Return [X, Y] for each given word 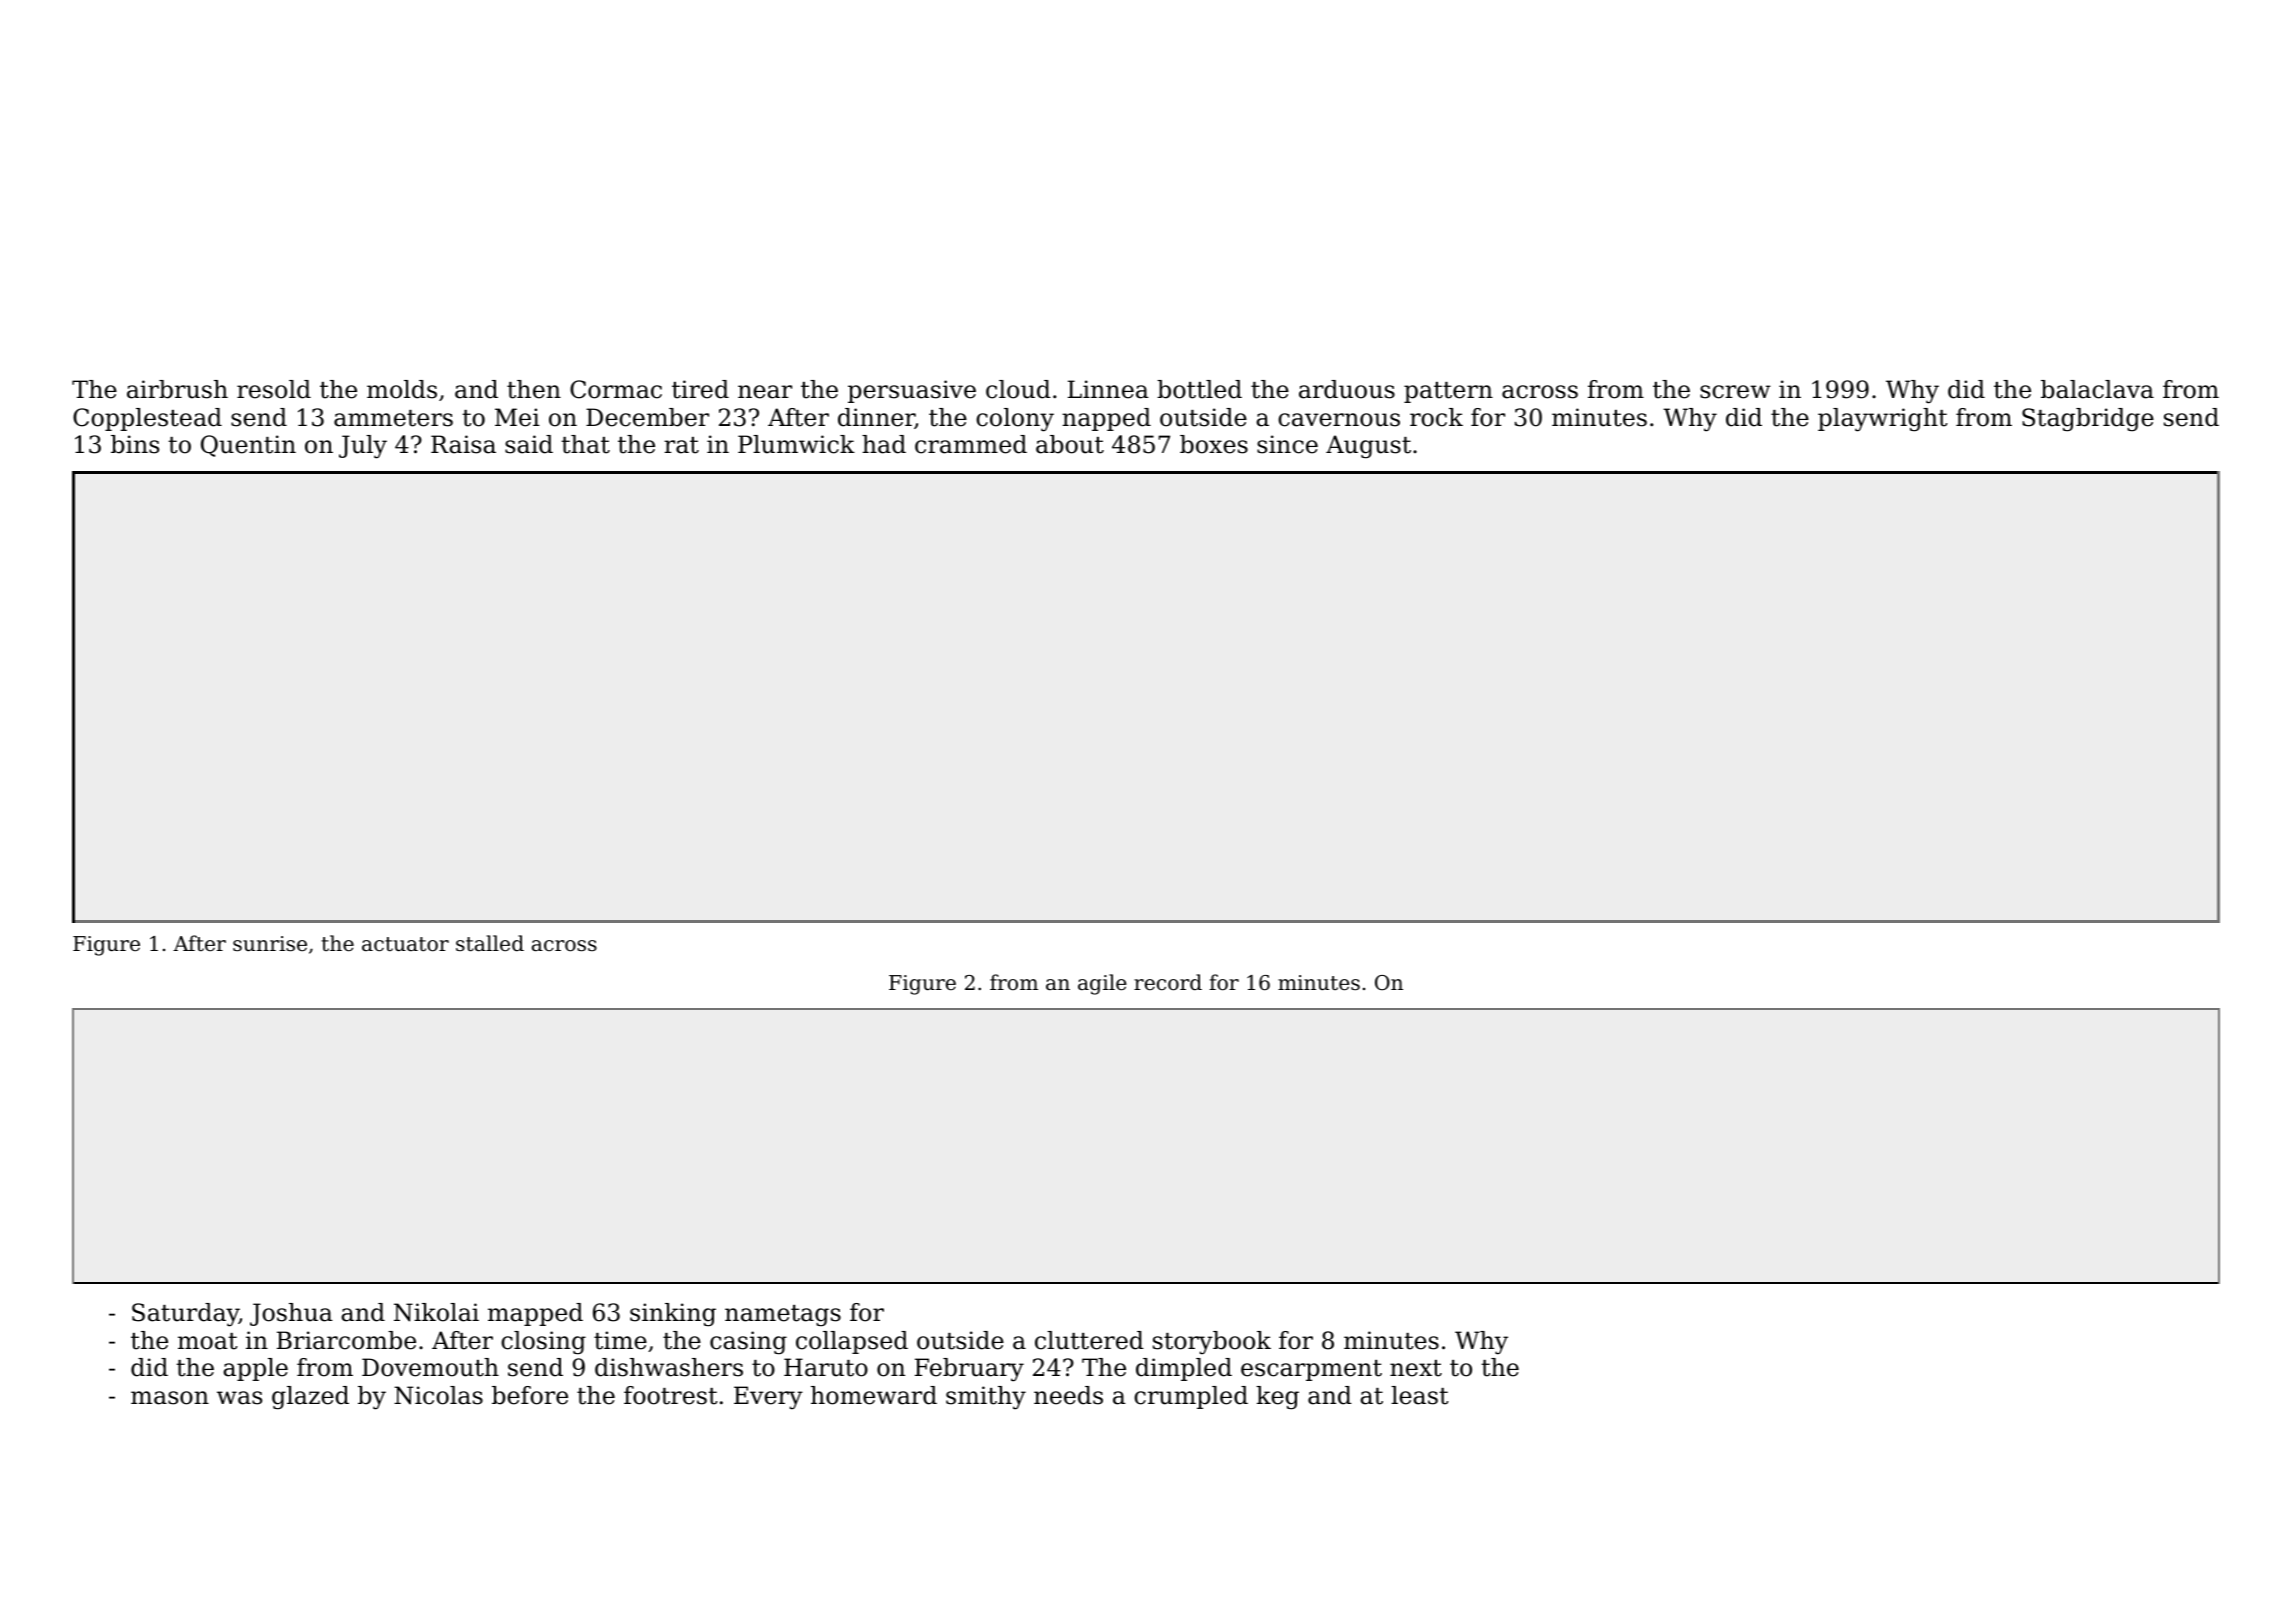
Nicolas [438, 1395]
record [1168, 982]
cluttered [1089, 1340]
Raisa [463, 444]
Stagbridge [2088, 420]
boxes [1214, 444]
